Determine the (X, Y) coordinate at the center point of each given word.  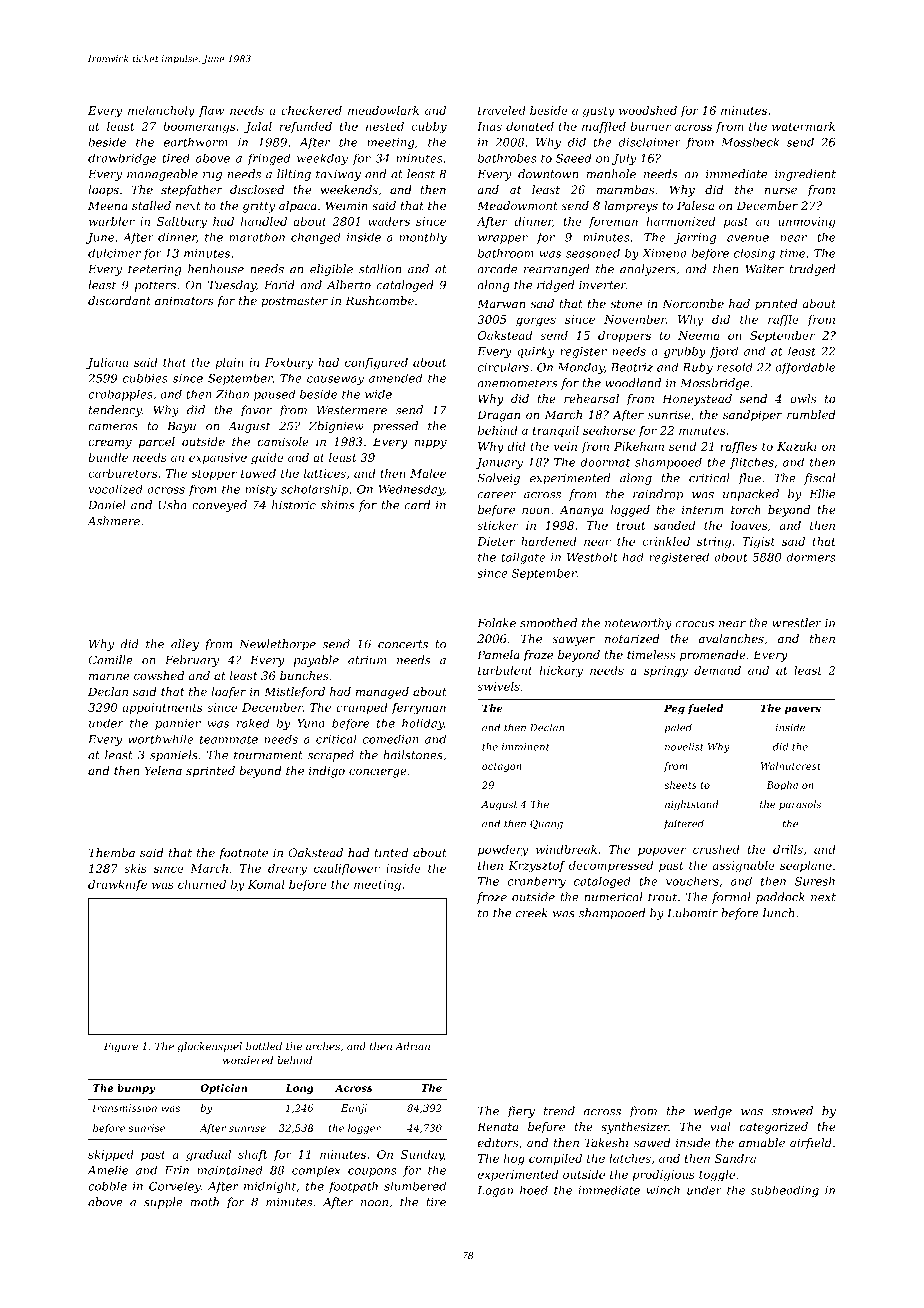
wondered (248, 1060)
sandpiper (752, 416)
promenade (713, 656)
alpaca (298, 207)
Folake (496, 623)
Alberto (349, 285)
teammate (229, 739)
